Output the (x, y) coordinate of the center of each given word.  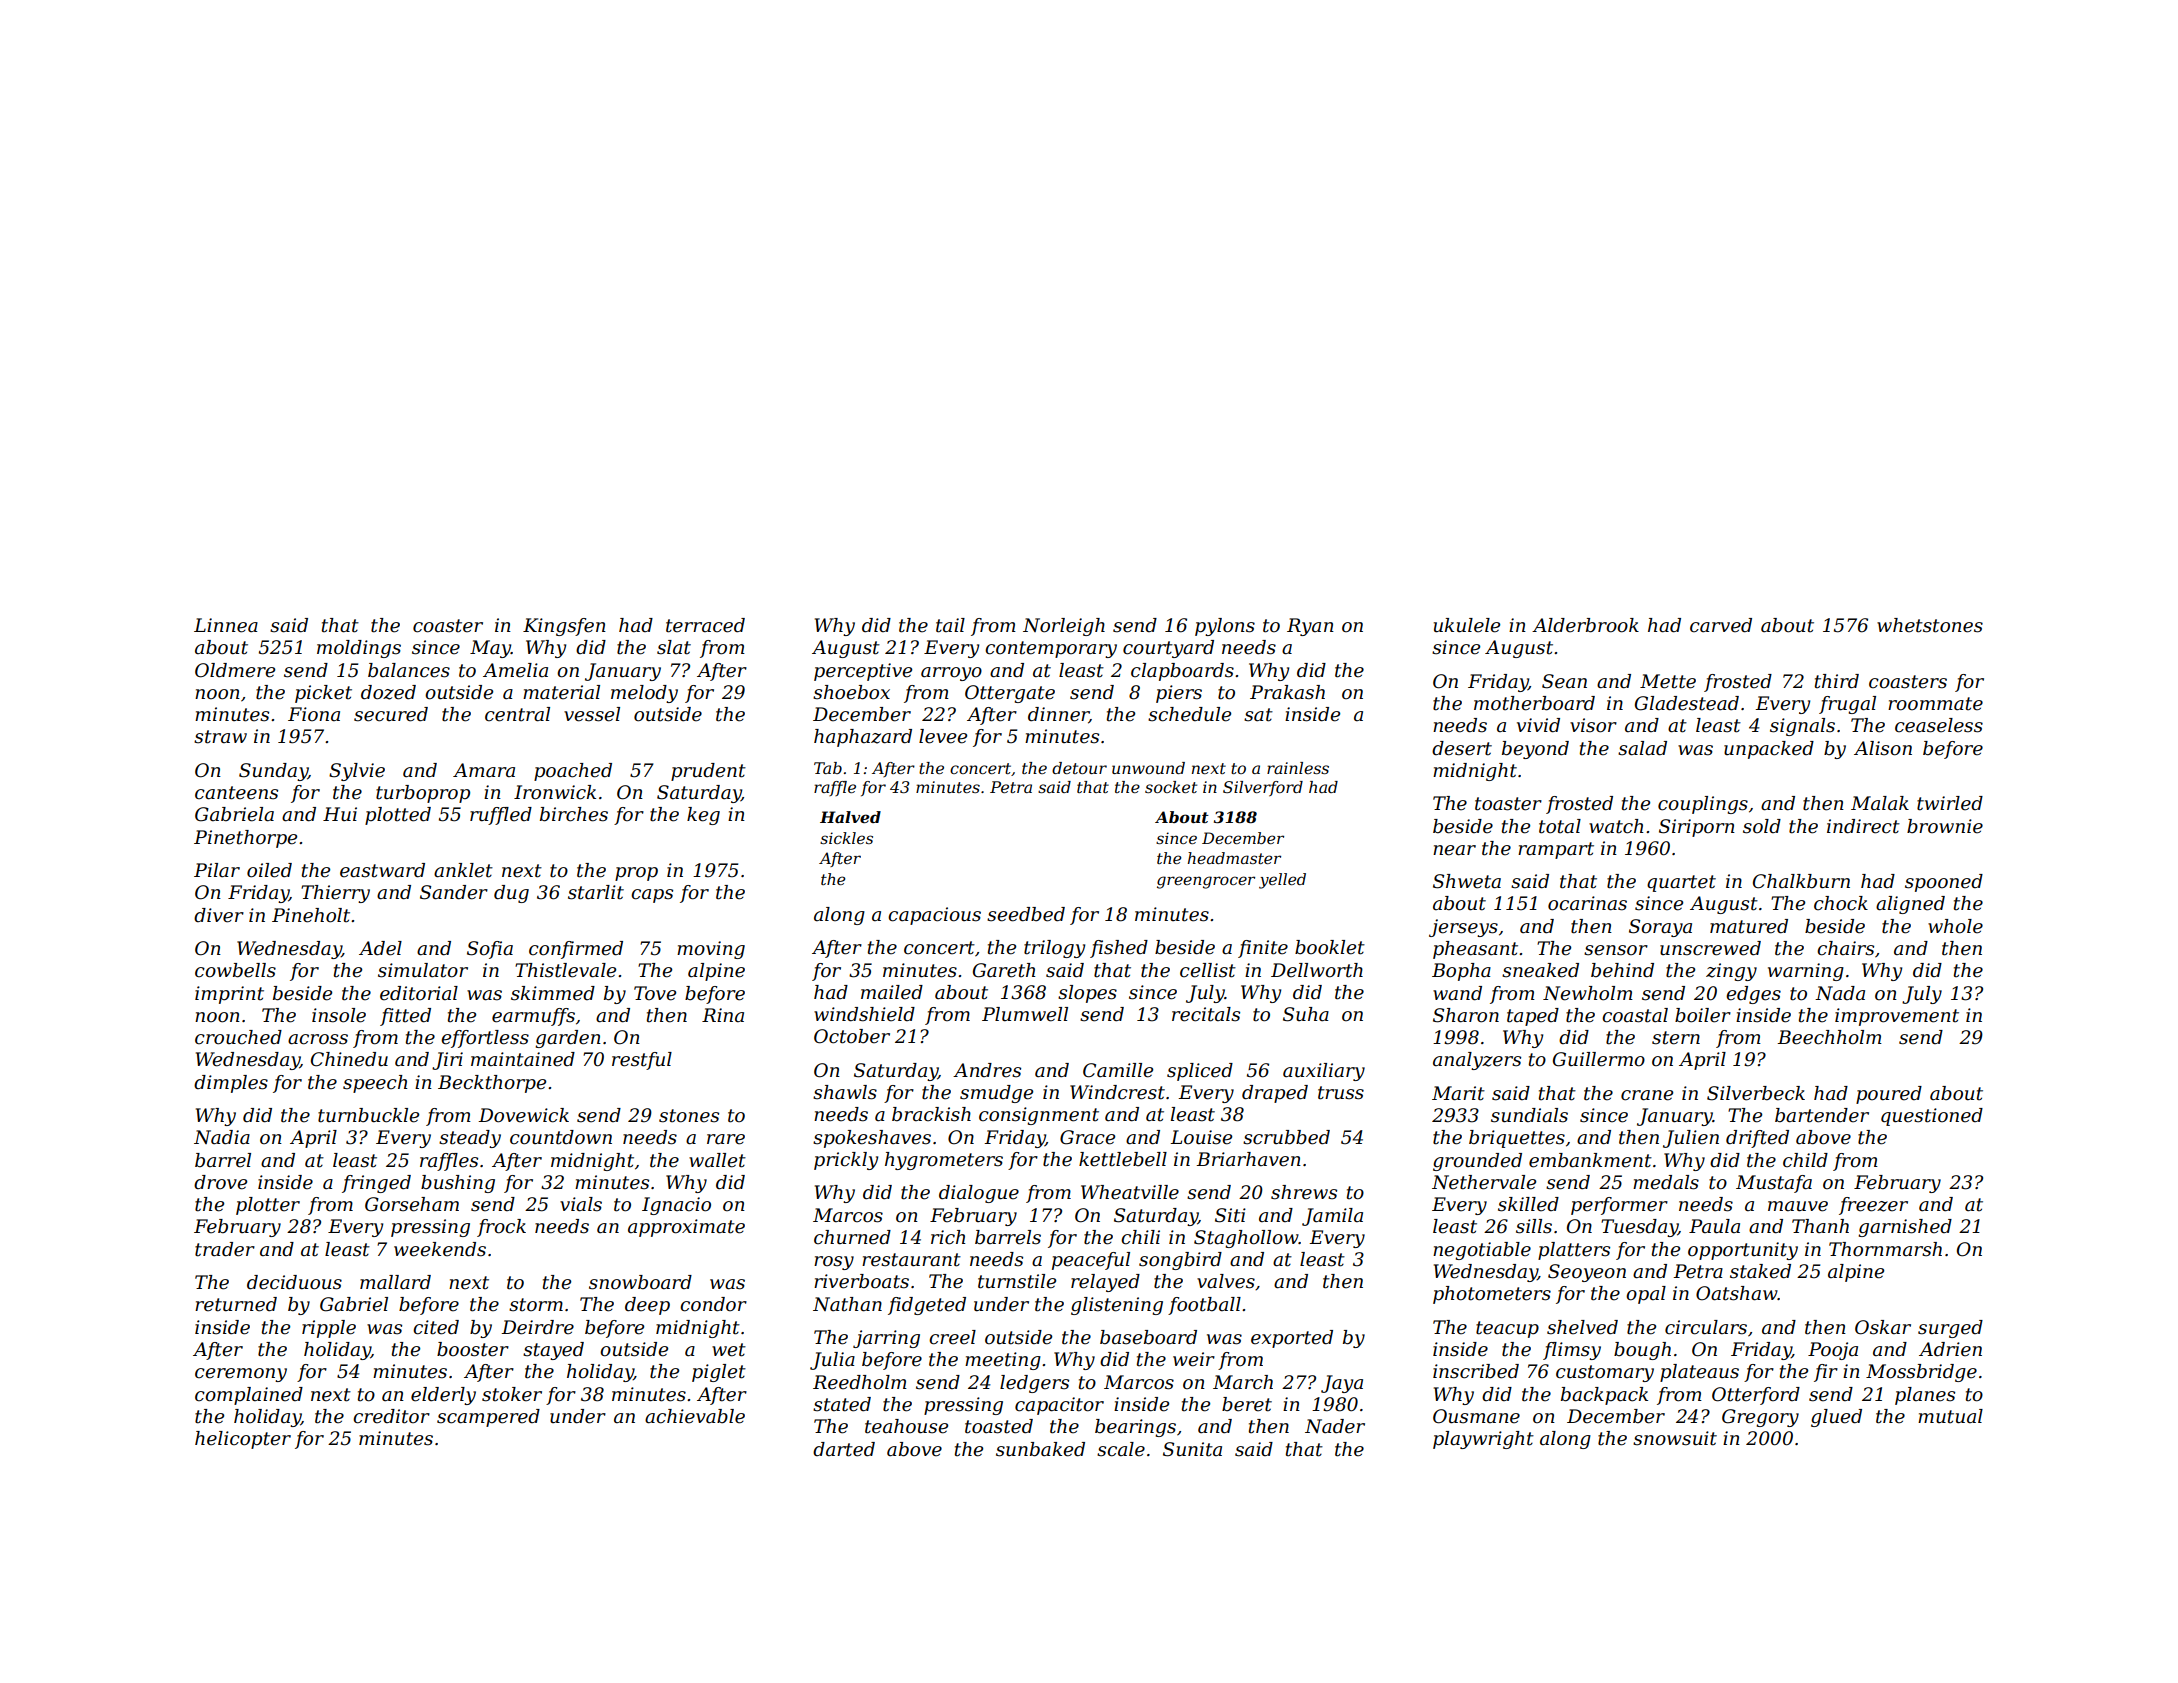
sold (1762, 826)
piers (1179, 694)
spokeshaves (872, 1139)
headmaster (1234, 858)
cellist (1208, 970)
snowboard (640, 1282)
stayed (553, 1351)
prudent (708, 772)
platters (1574, 1251)
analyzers (1477, 1061)
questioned (1932, 1117)
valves (1226, 1281)
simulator (423, 970)
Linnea (226, 625)
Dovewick (523, 1115)
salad (1642, 748)
